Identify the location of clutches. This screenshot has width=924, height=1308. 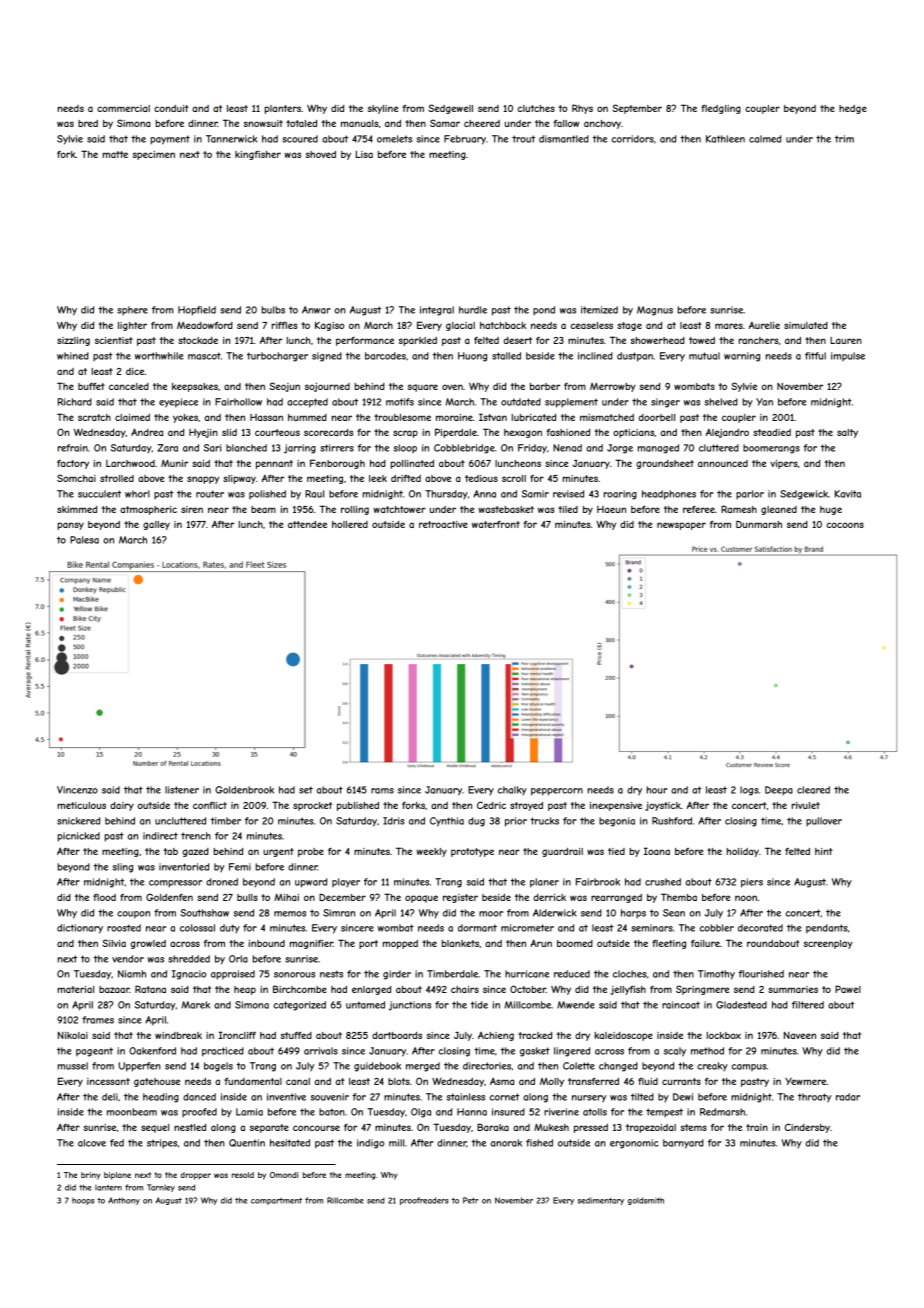
(536, 108).
